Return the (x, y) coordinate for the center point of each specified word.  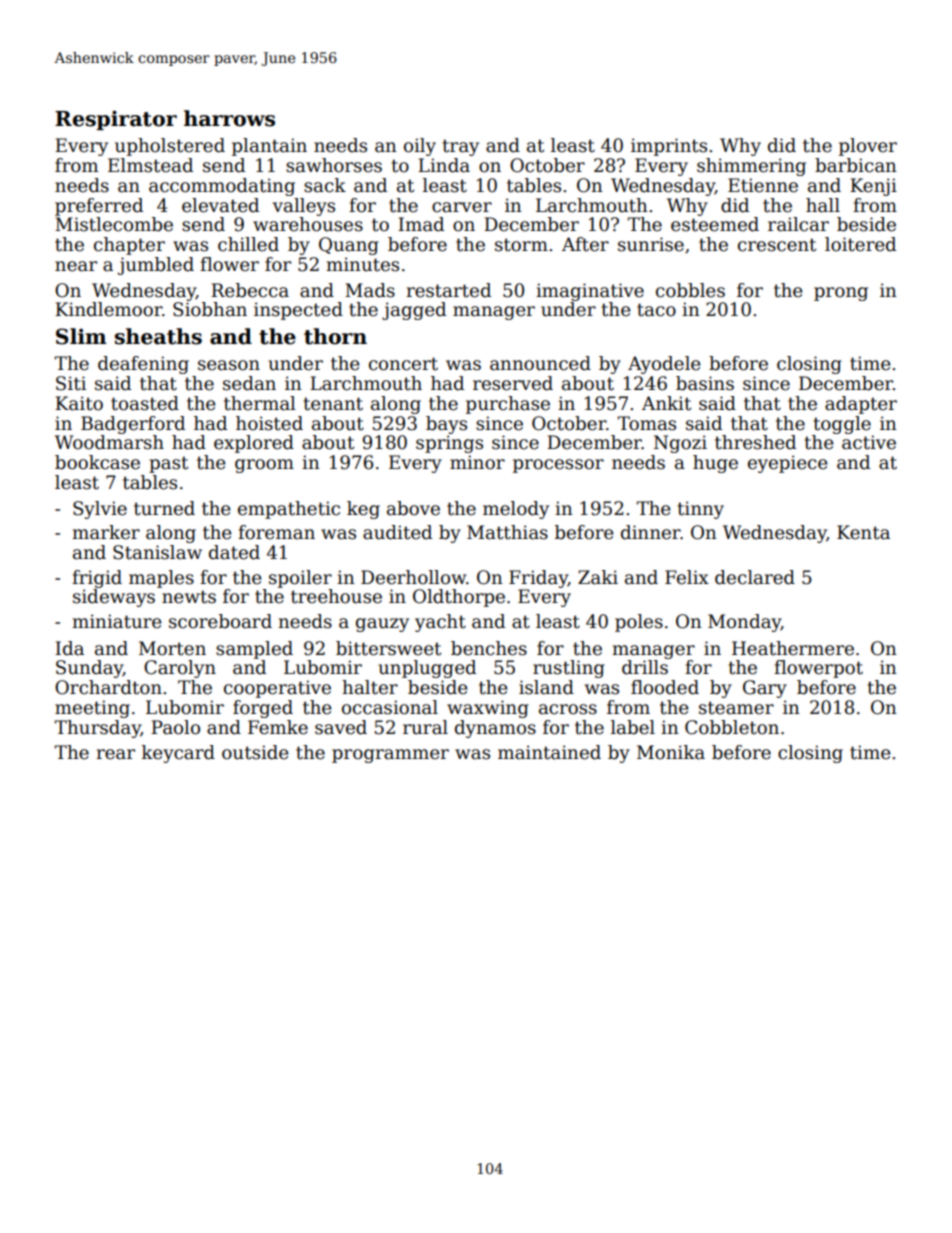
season (229, 365)
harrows (229, 118)
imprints (669, 147)
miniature (117, 621)
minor (477, 462)
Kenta (863, 532)
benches (489, 648)
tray (461, 147)
